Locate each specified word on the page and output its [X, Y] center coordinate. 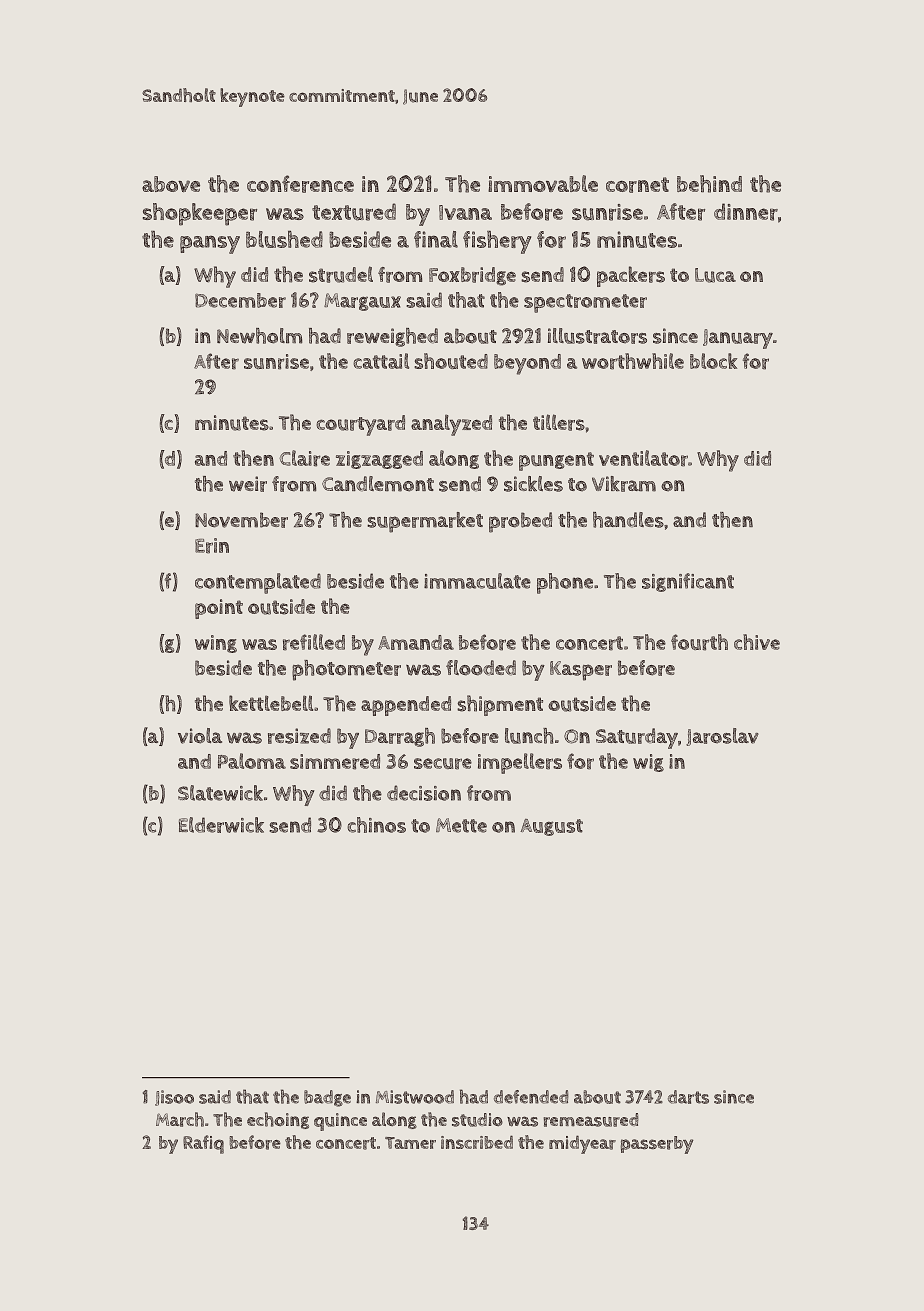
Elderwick [221, 825]
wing [216, 644]
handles [628, 520]
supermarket [425, 522]
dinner [746, 212]
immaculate [477, 581]
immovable [543, 183]
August [552, 827]
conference [300, 184]
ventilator [643, 458]
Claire [305, 458]
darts [688, 1097]
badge [327, 1098]
